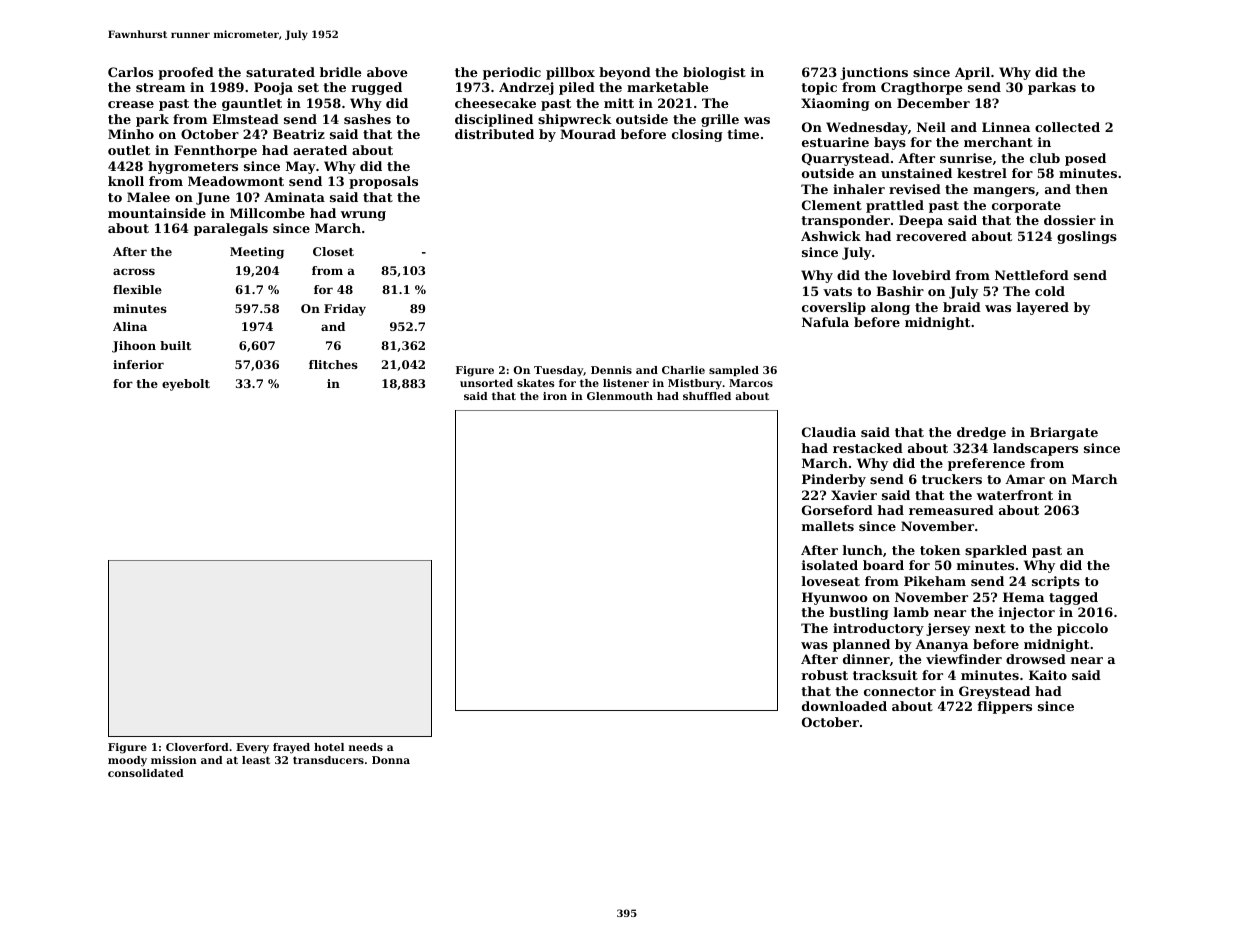 The width and height of the page is (1233, 952). What do you see at coordinates (830, 565) in the page?
I see `isolated` at bounding box center [830, 565].
